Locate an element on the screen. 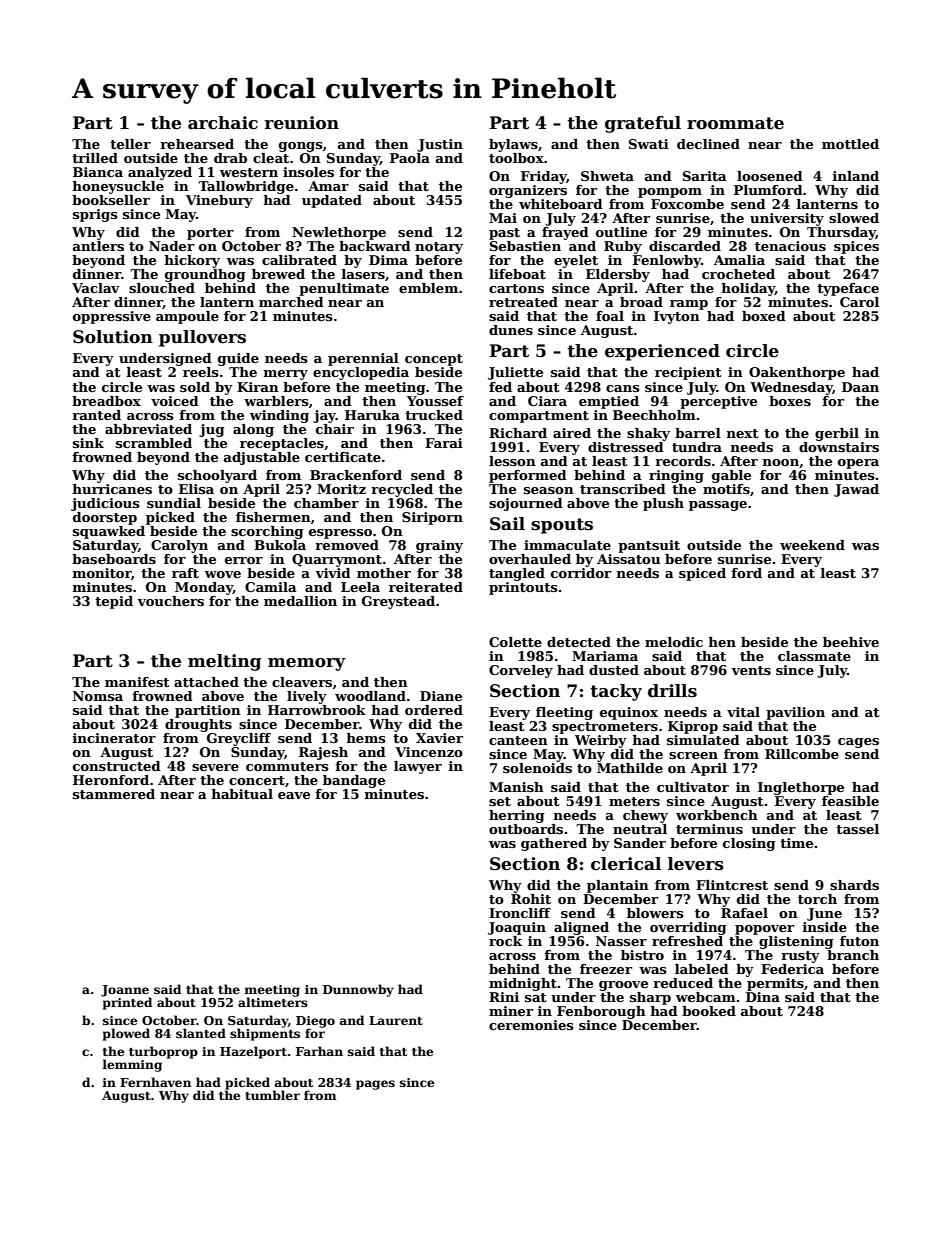 The width and height of the screenshot is (952, 1233). melodic is located at coordinates (674, 642).
